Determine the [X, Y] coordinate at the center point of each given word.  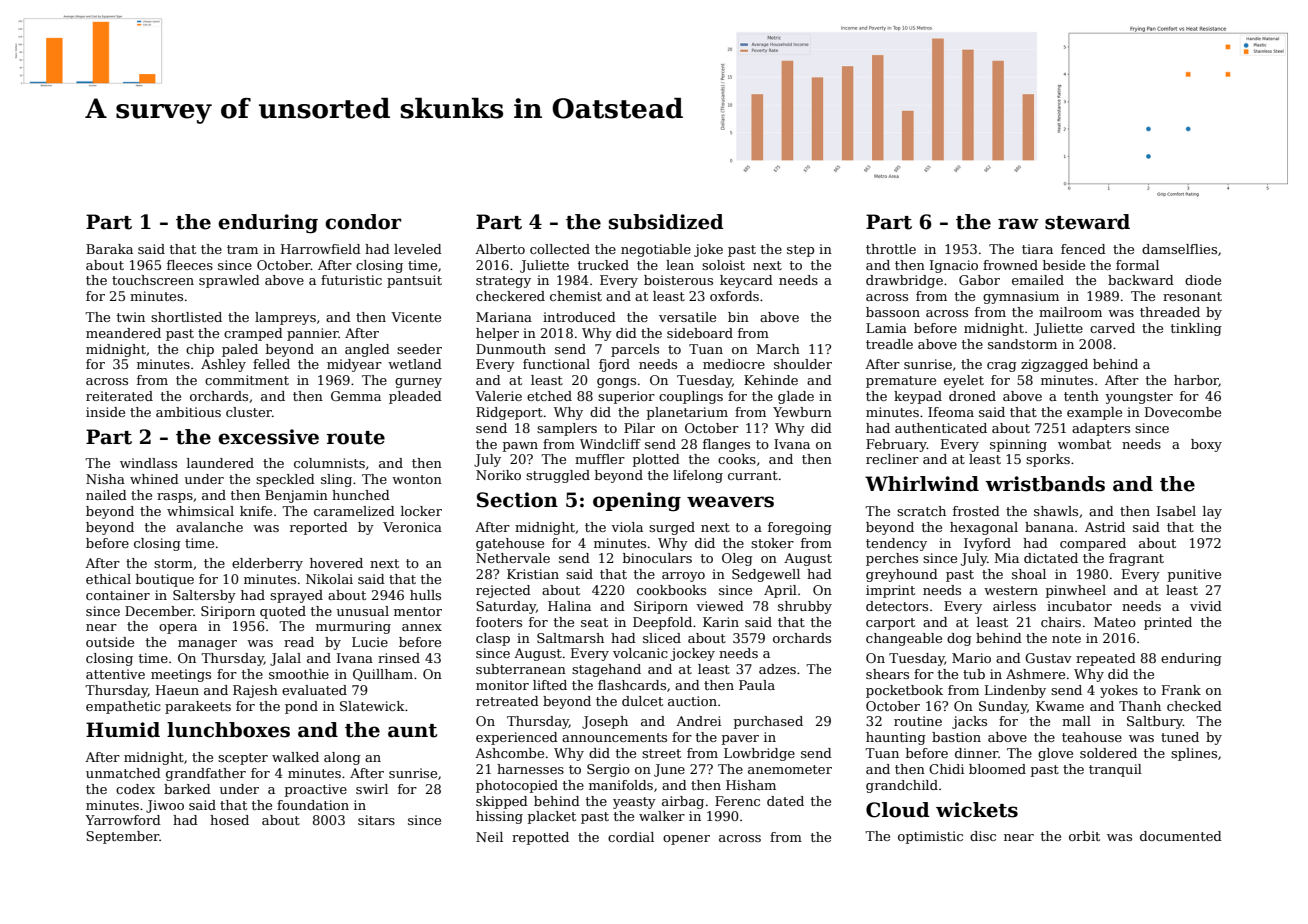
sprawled [229, 281]
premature [901, 382]
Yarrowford [123, 820]
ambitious [188, 412]
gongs [616, 383]
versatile [687, 317]
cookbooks [671, 590]
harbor [1196, 381]
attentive [115, 674]
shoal [1029, 574]
